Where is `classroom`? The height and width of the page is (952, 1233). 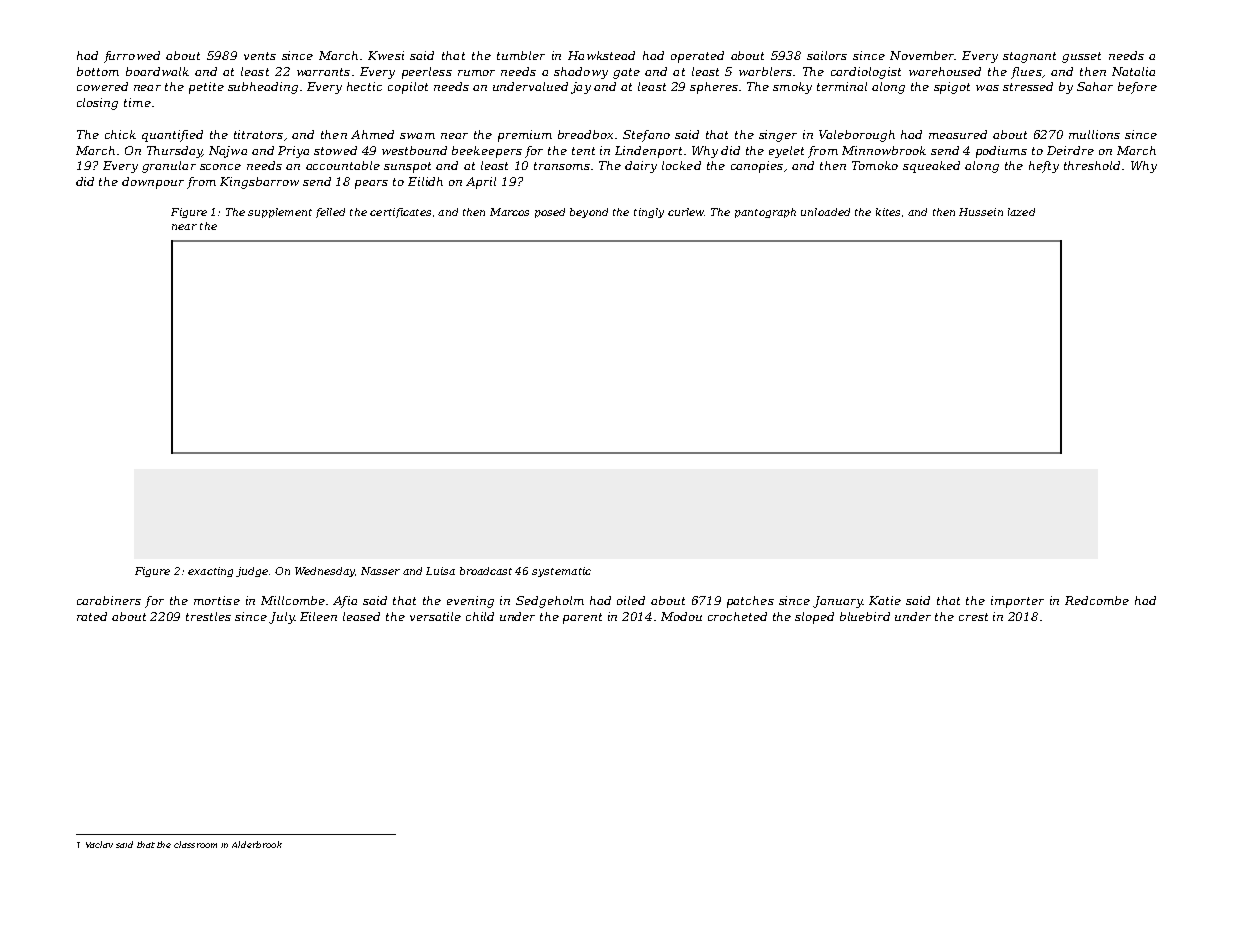 classroom is located at coordinates (195, 844).
